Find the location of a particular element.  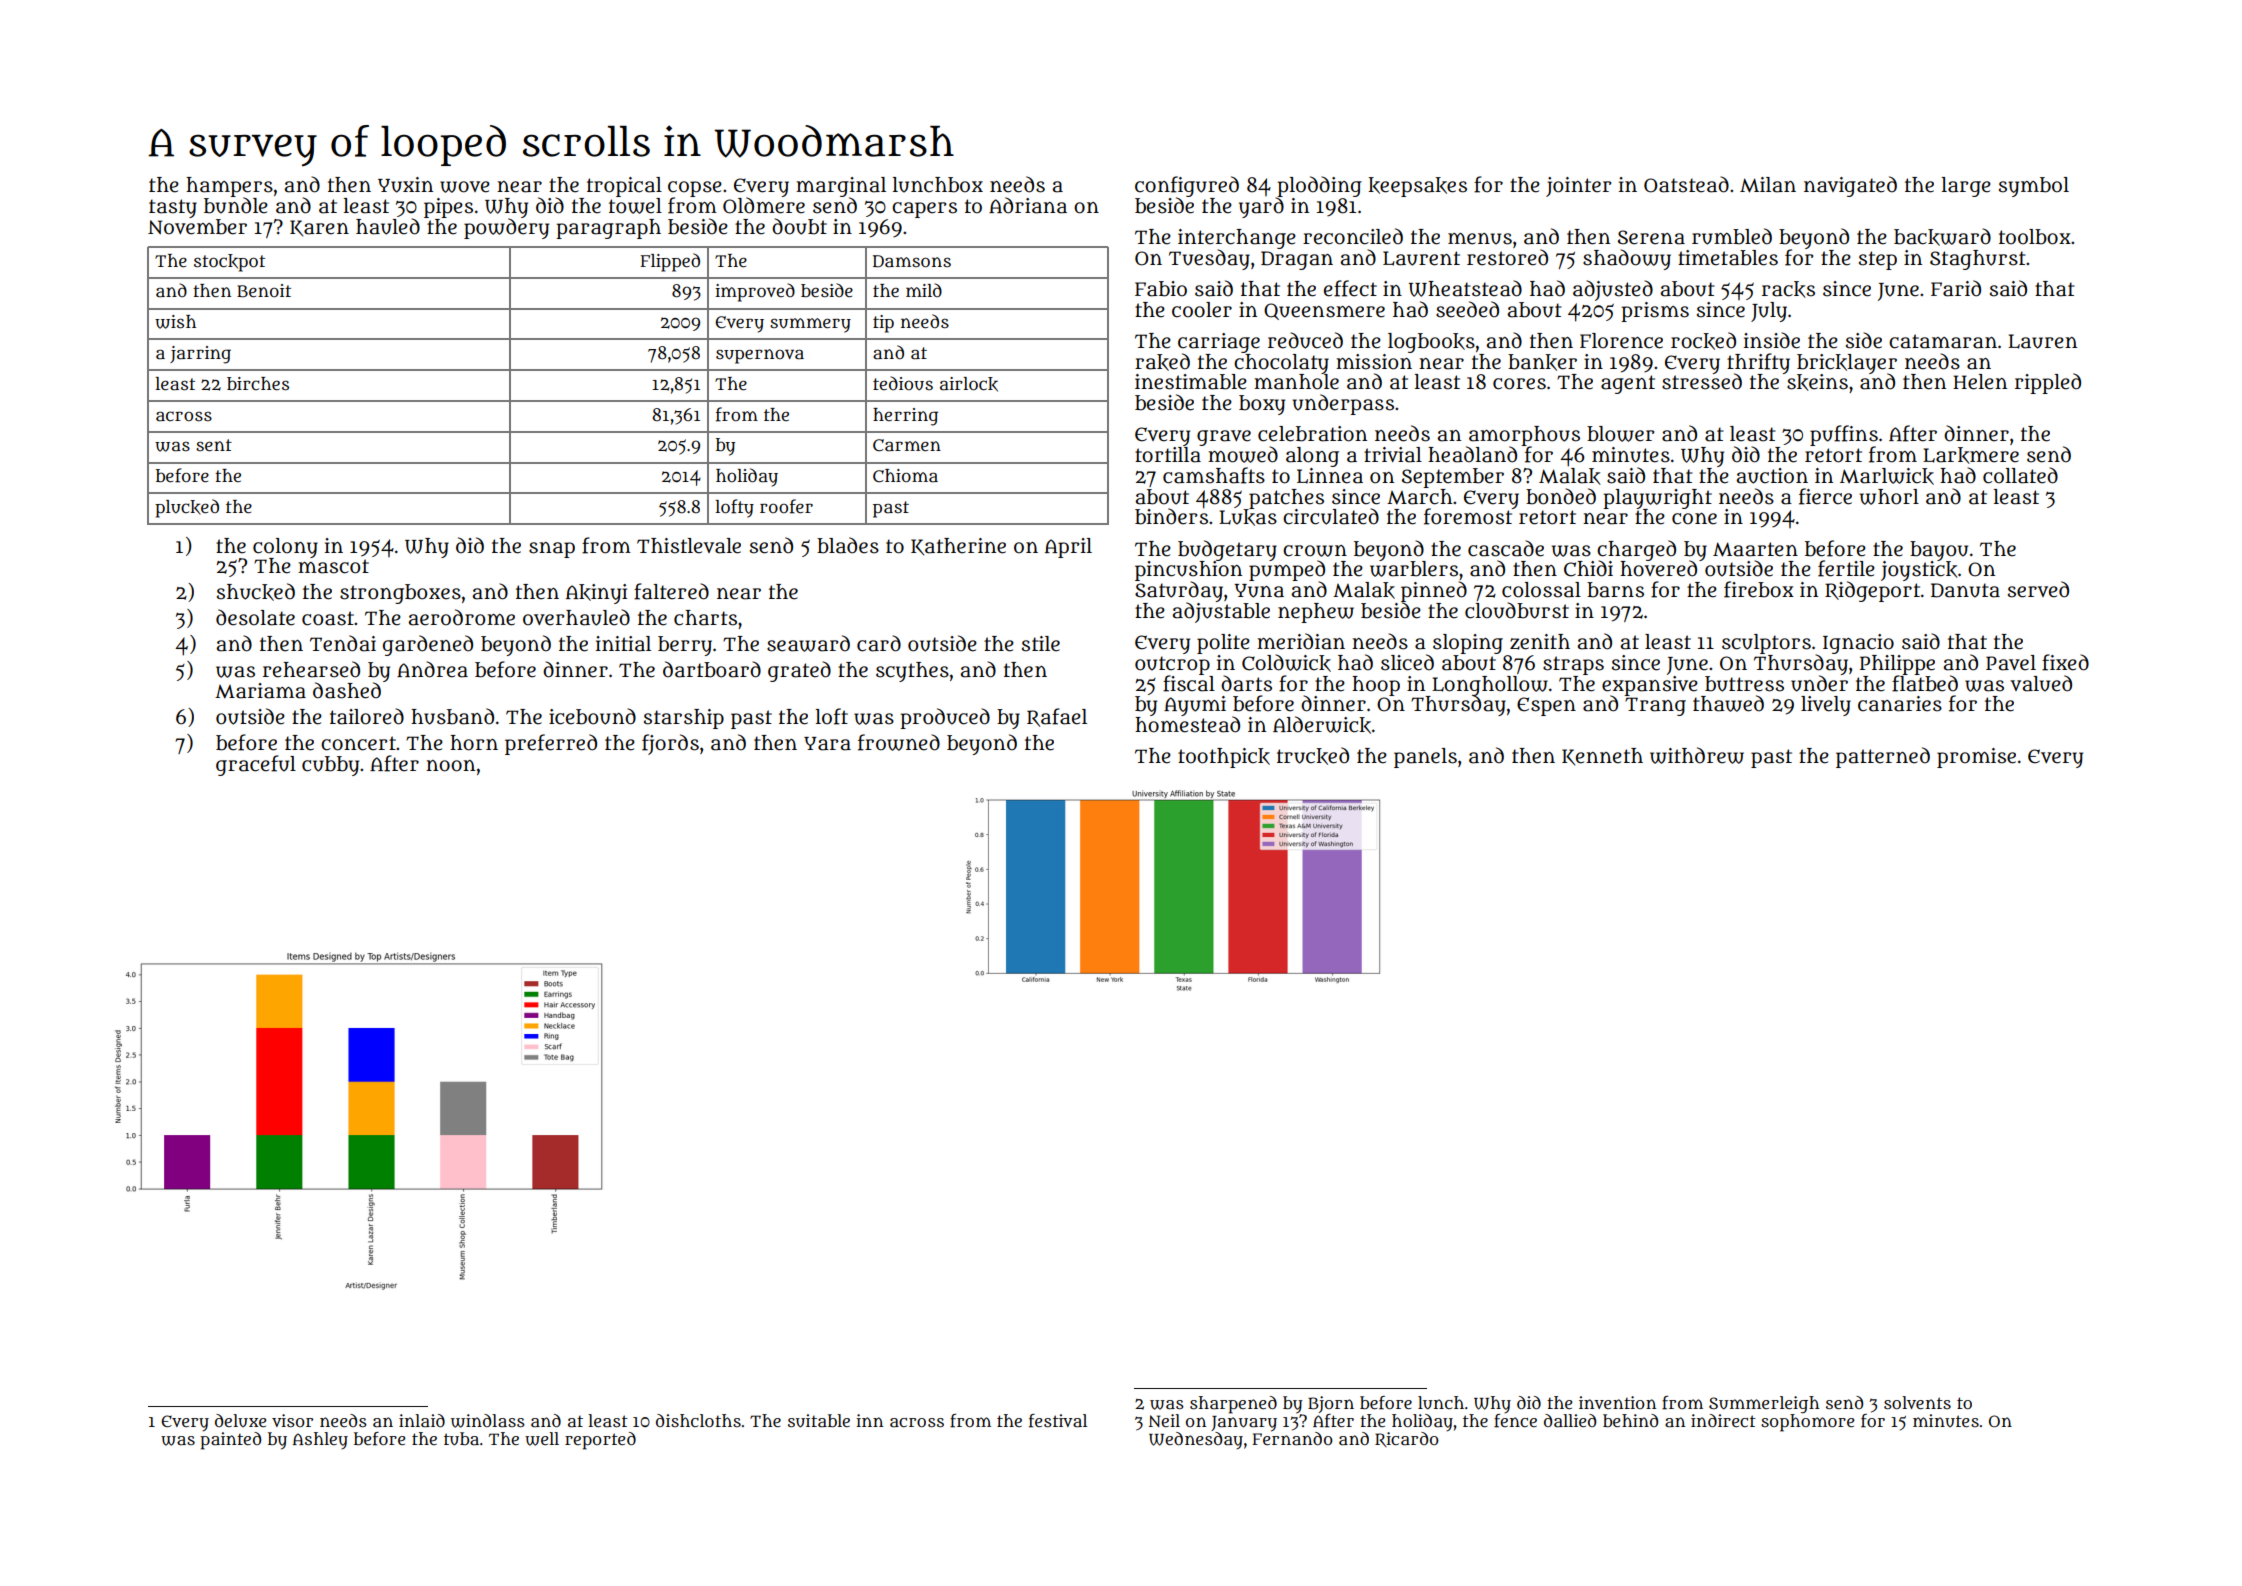

deluxe is located at coordinates (240, 1420).
